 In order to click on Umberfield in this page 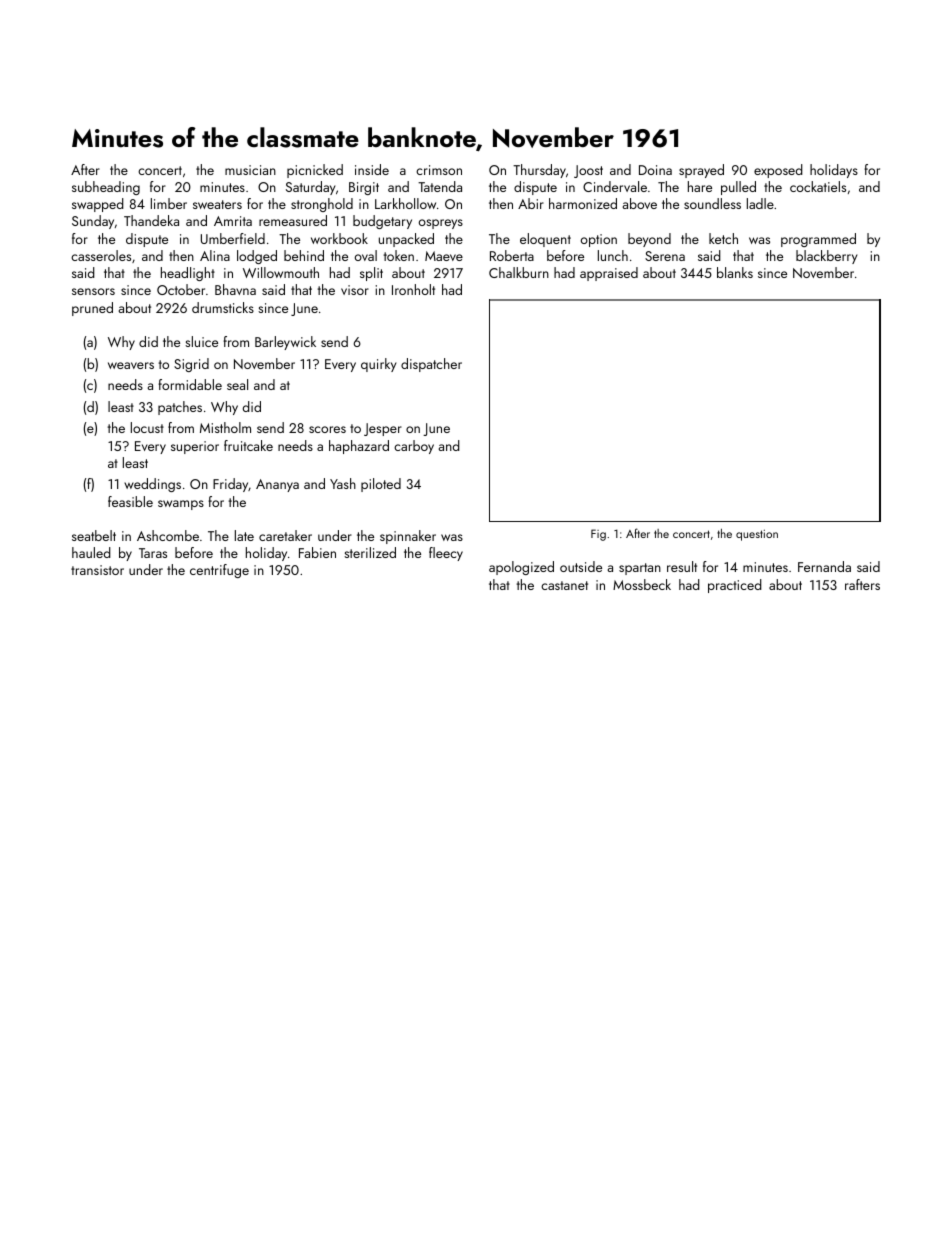, I will do `click(233, 238)`.
